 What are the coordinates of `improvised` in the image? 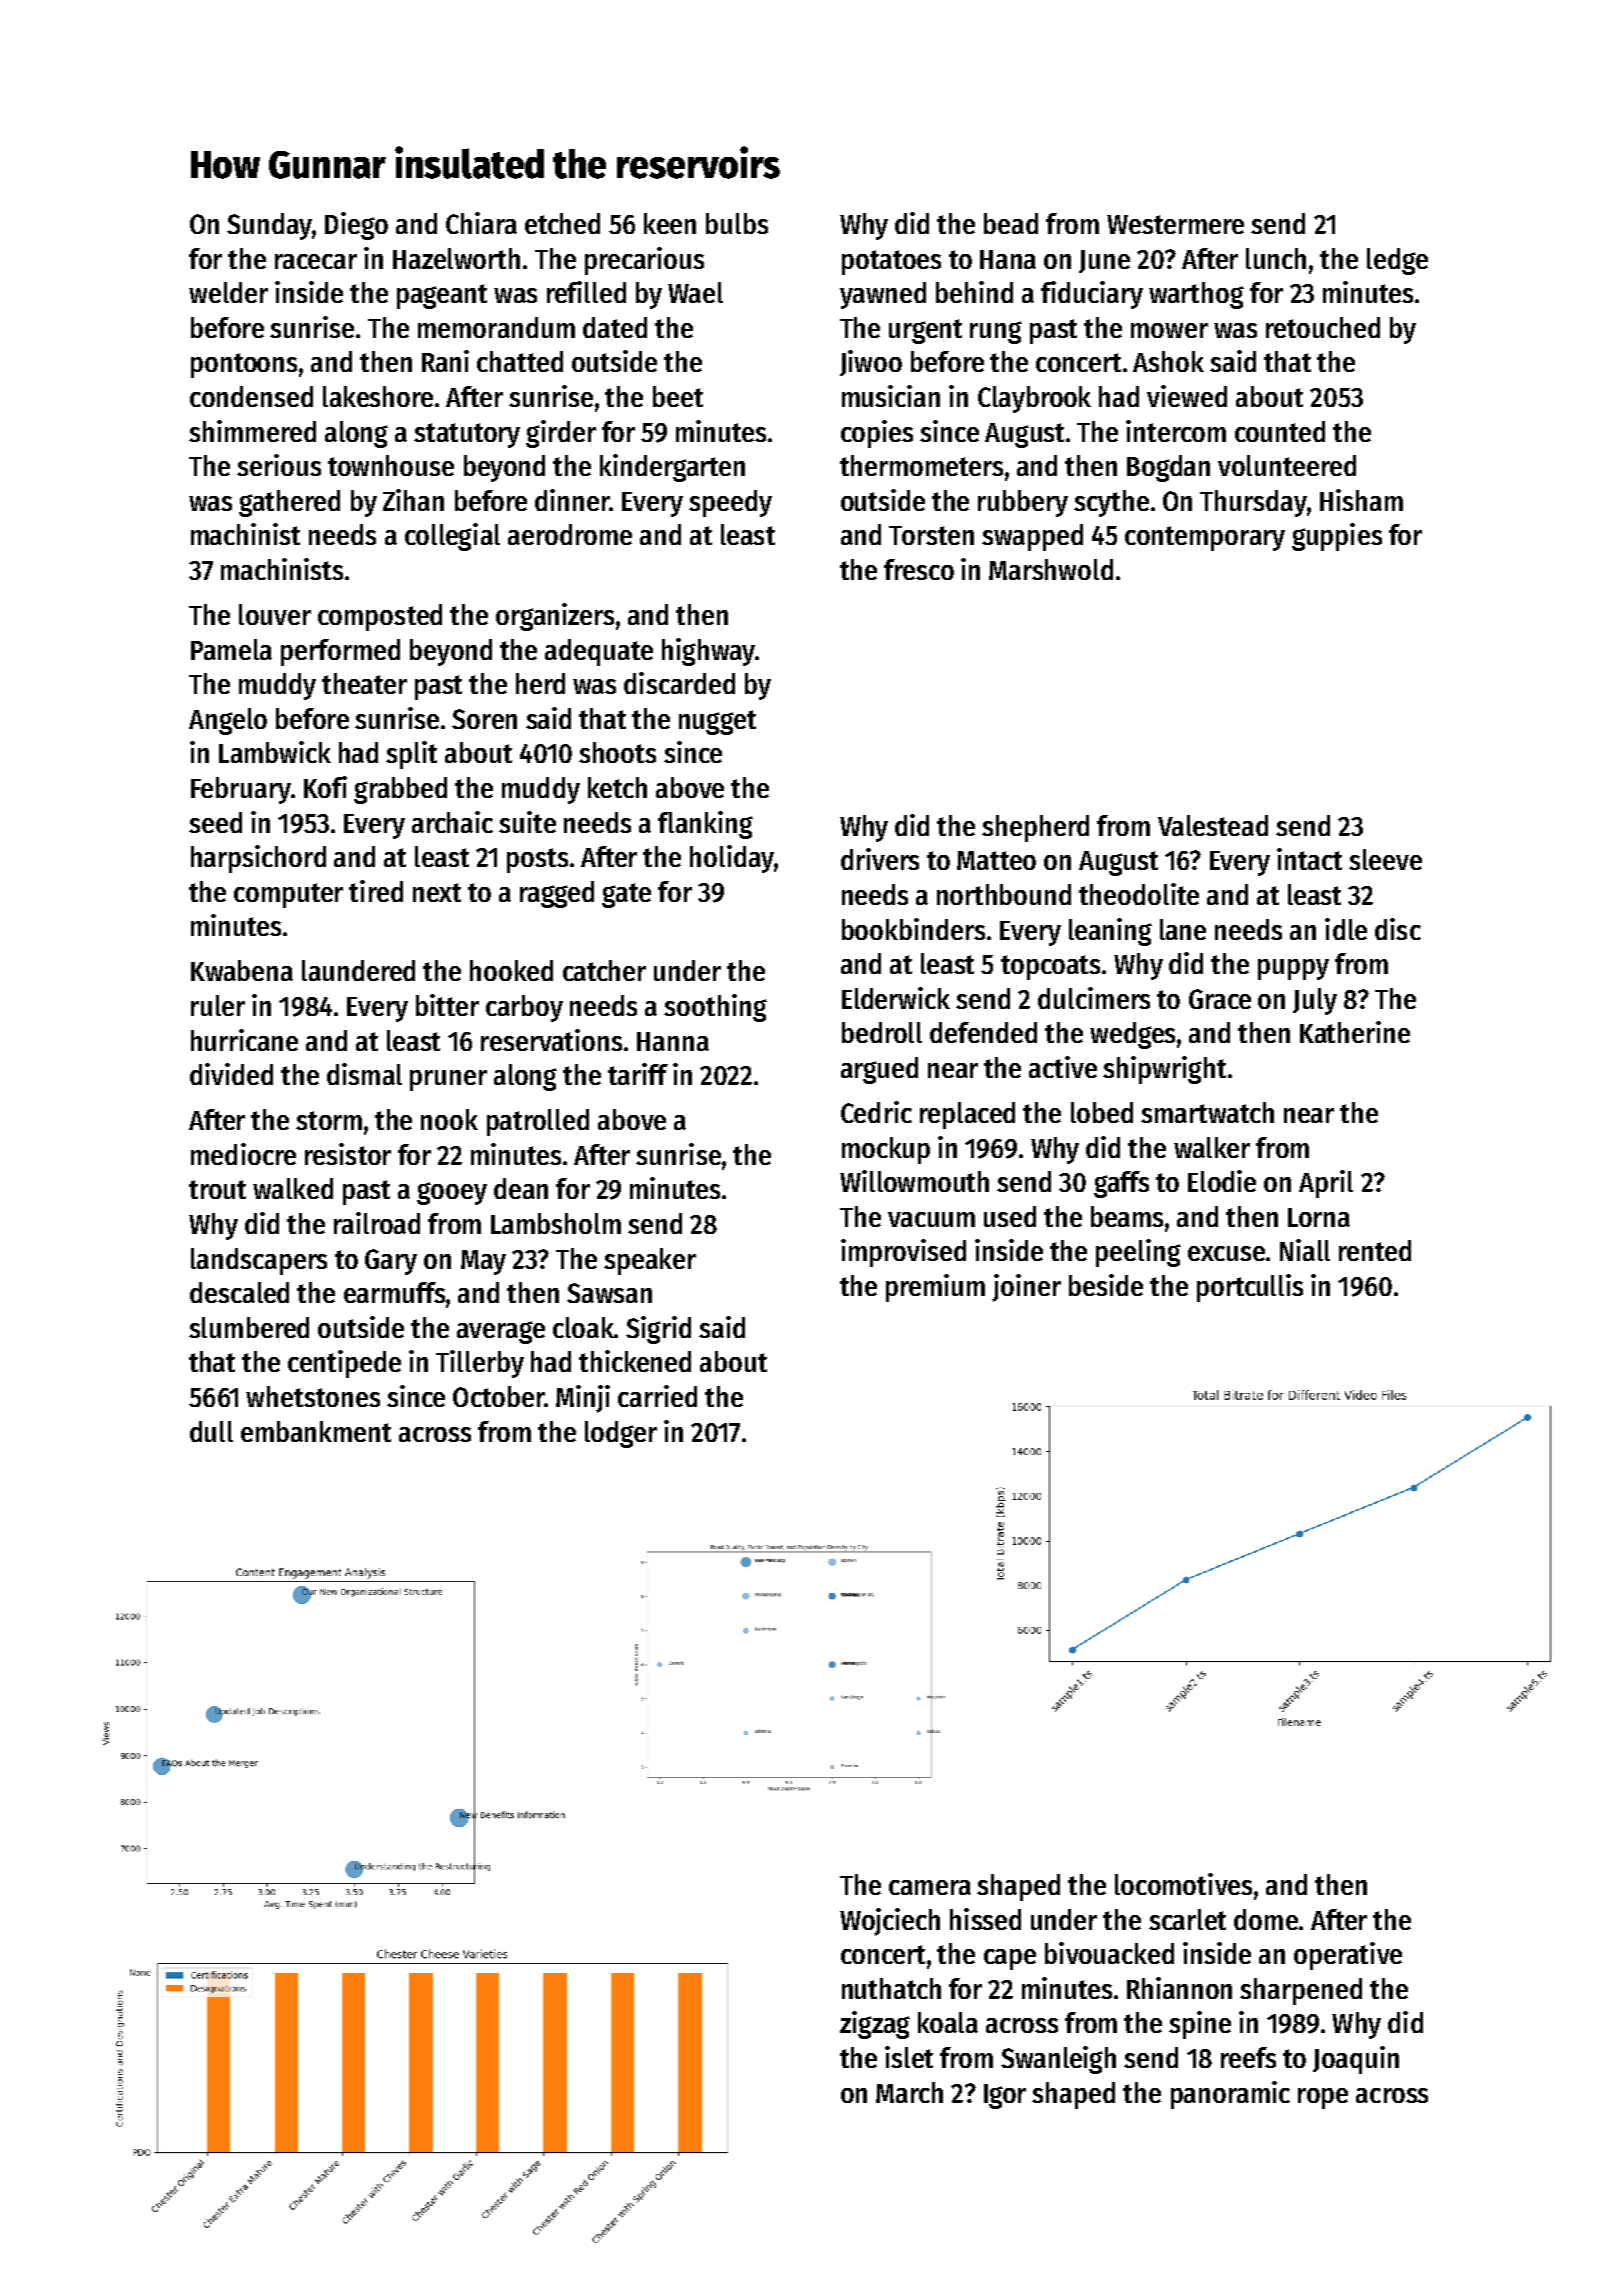 It's located at (903, 1253).
